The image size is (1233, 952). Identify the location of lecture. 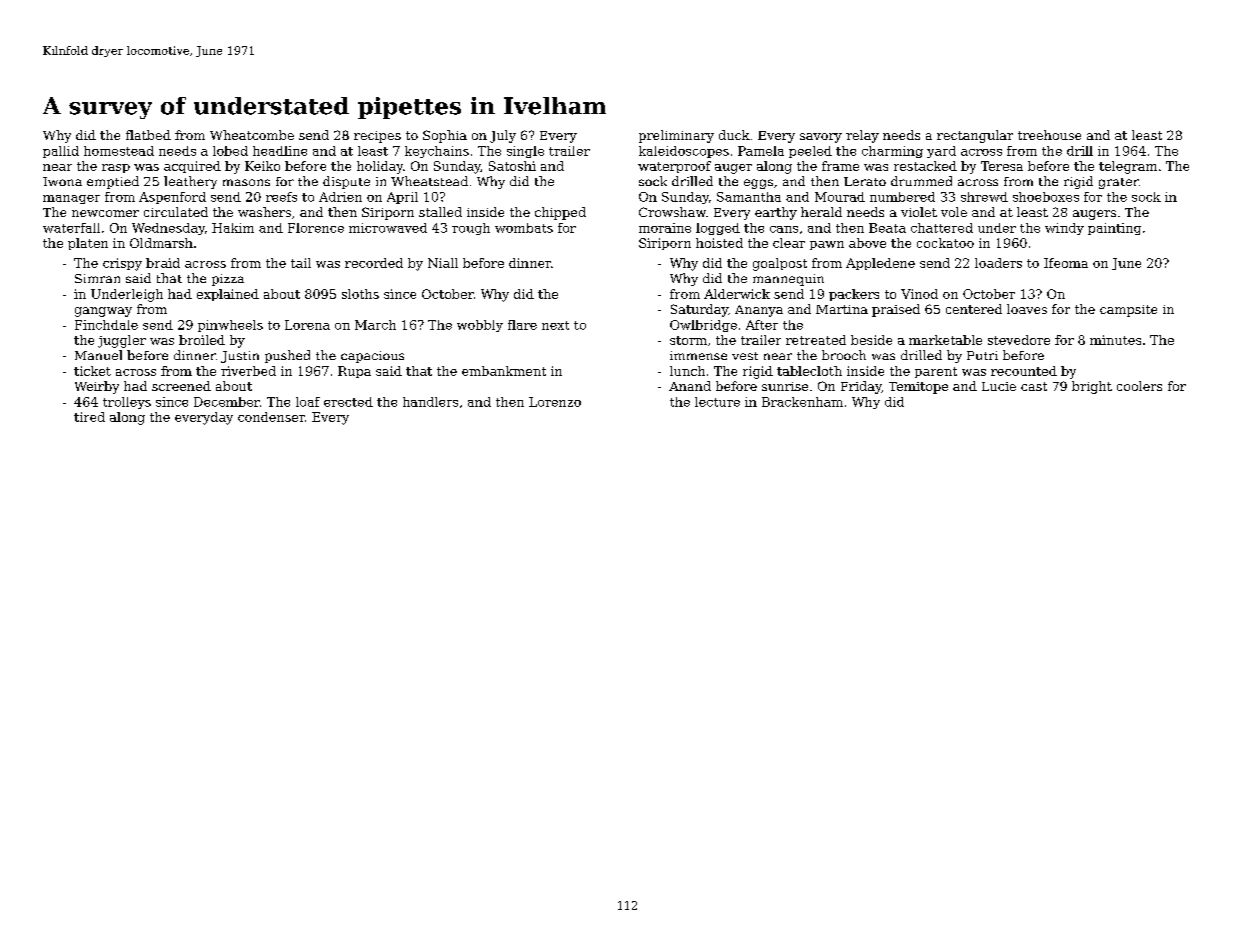
(717, 402).
